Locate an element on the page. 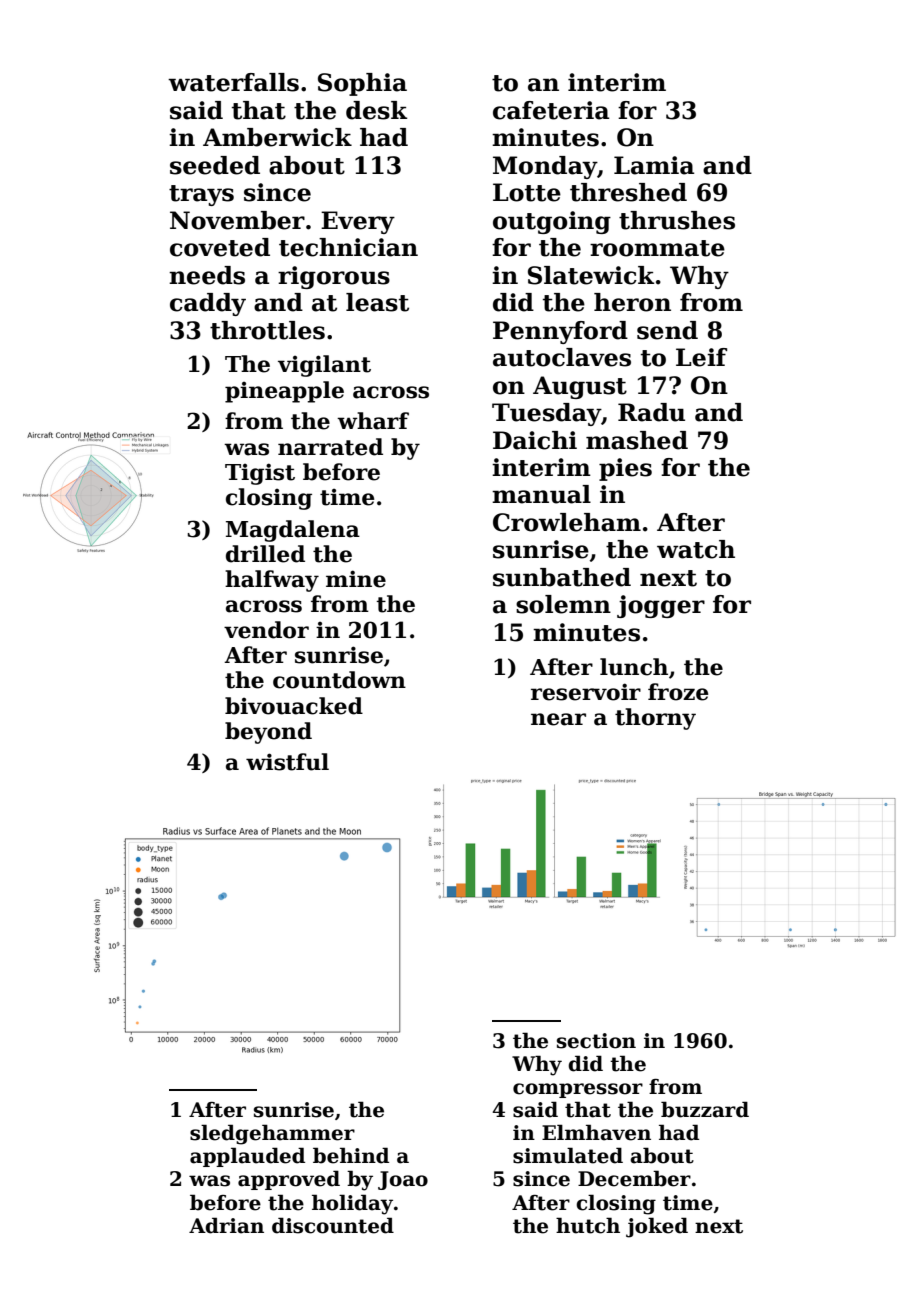 The image size is (924, 1311). countdown is located at coordinates (339, 680).
